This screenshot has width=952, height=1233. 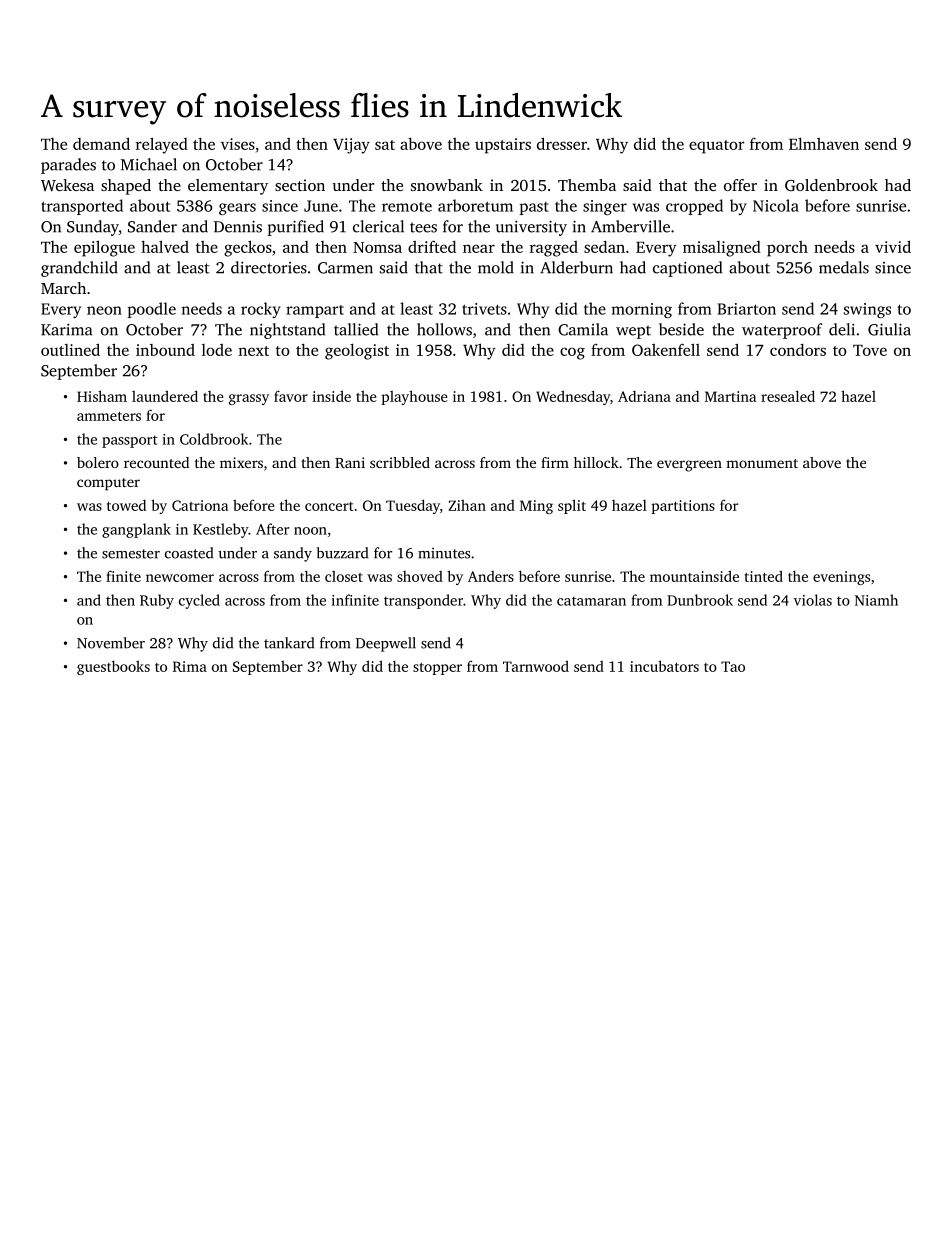 I want to click on offer, so click(x=740, y=185).
